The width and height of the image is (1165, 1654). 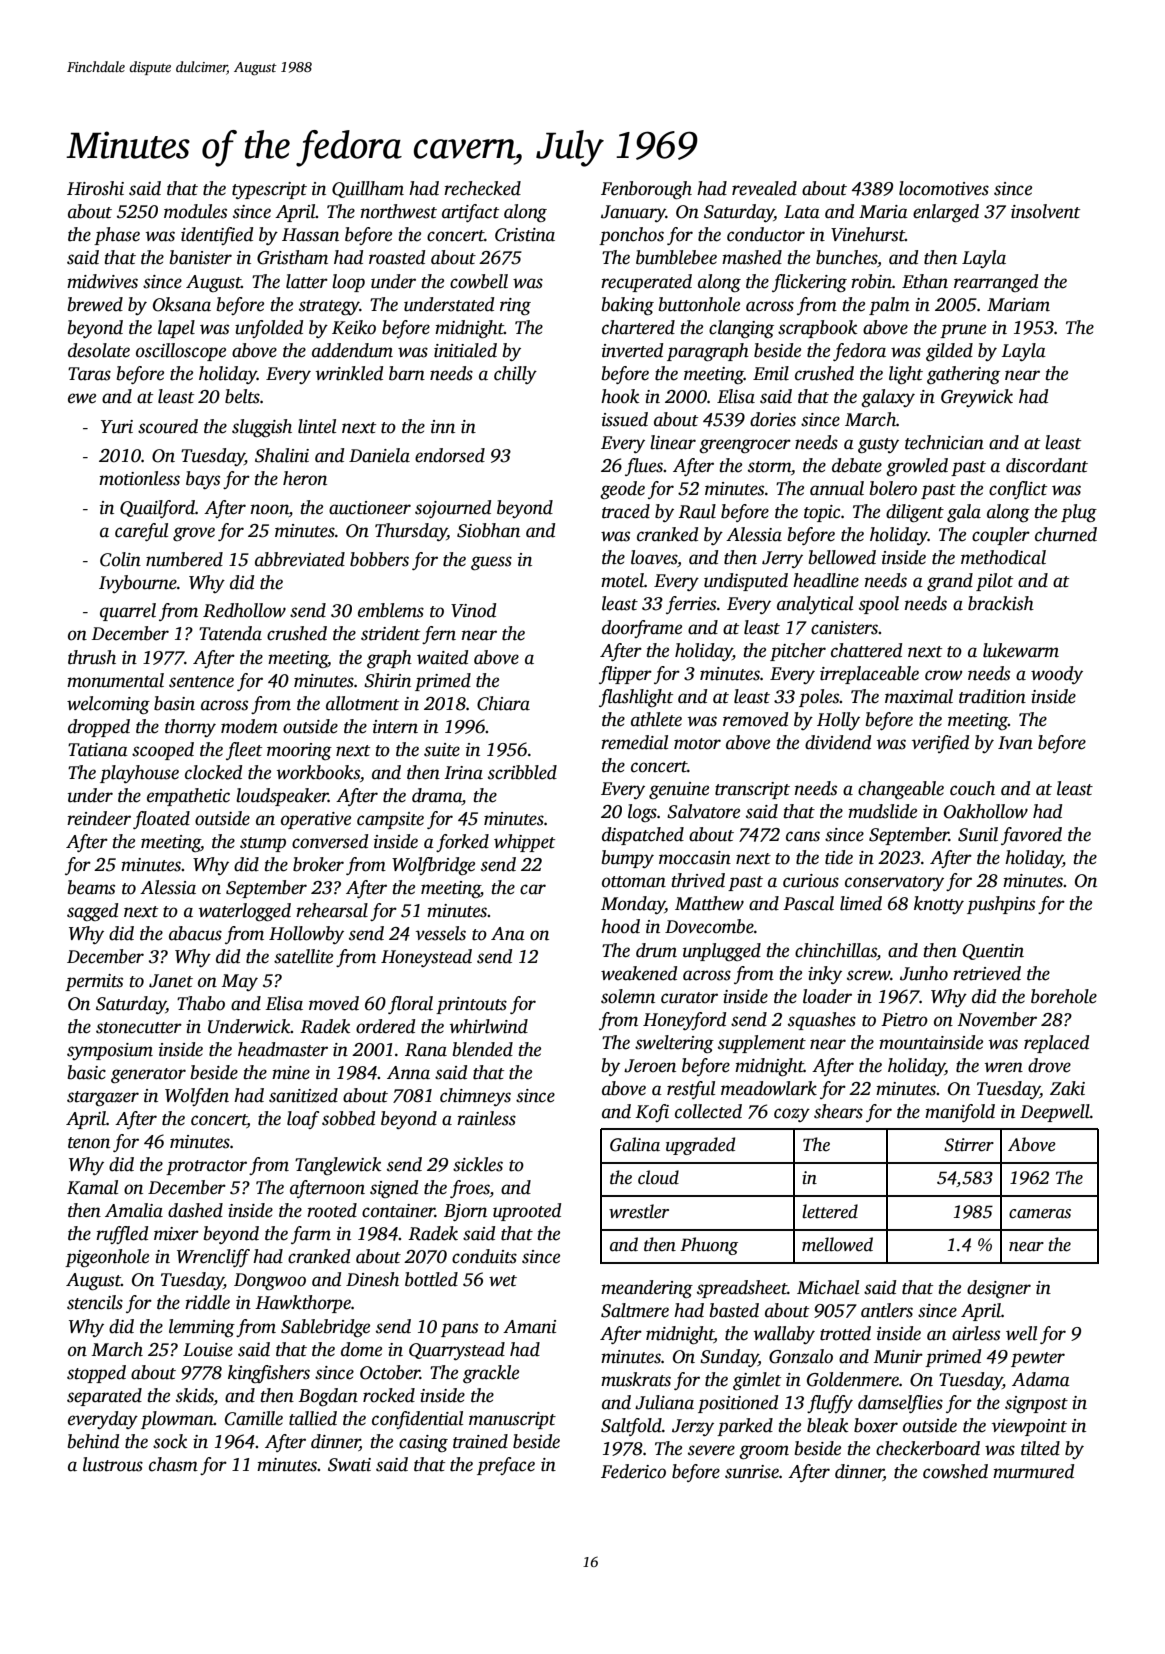 I want to click on dome, so click(x=361, y=1349).
